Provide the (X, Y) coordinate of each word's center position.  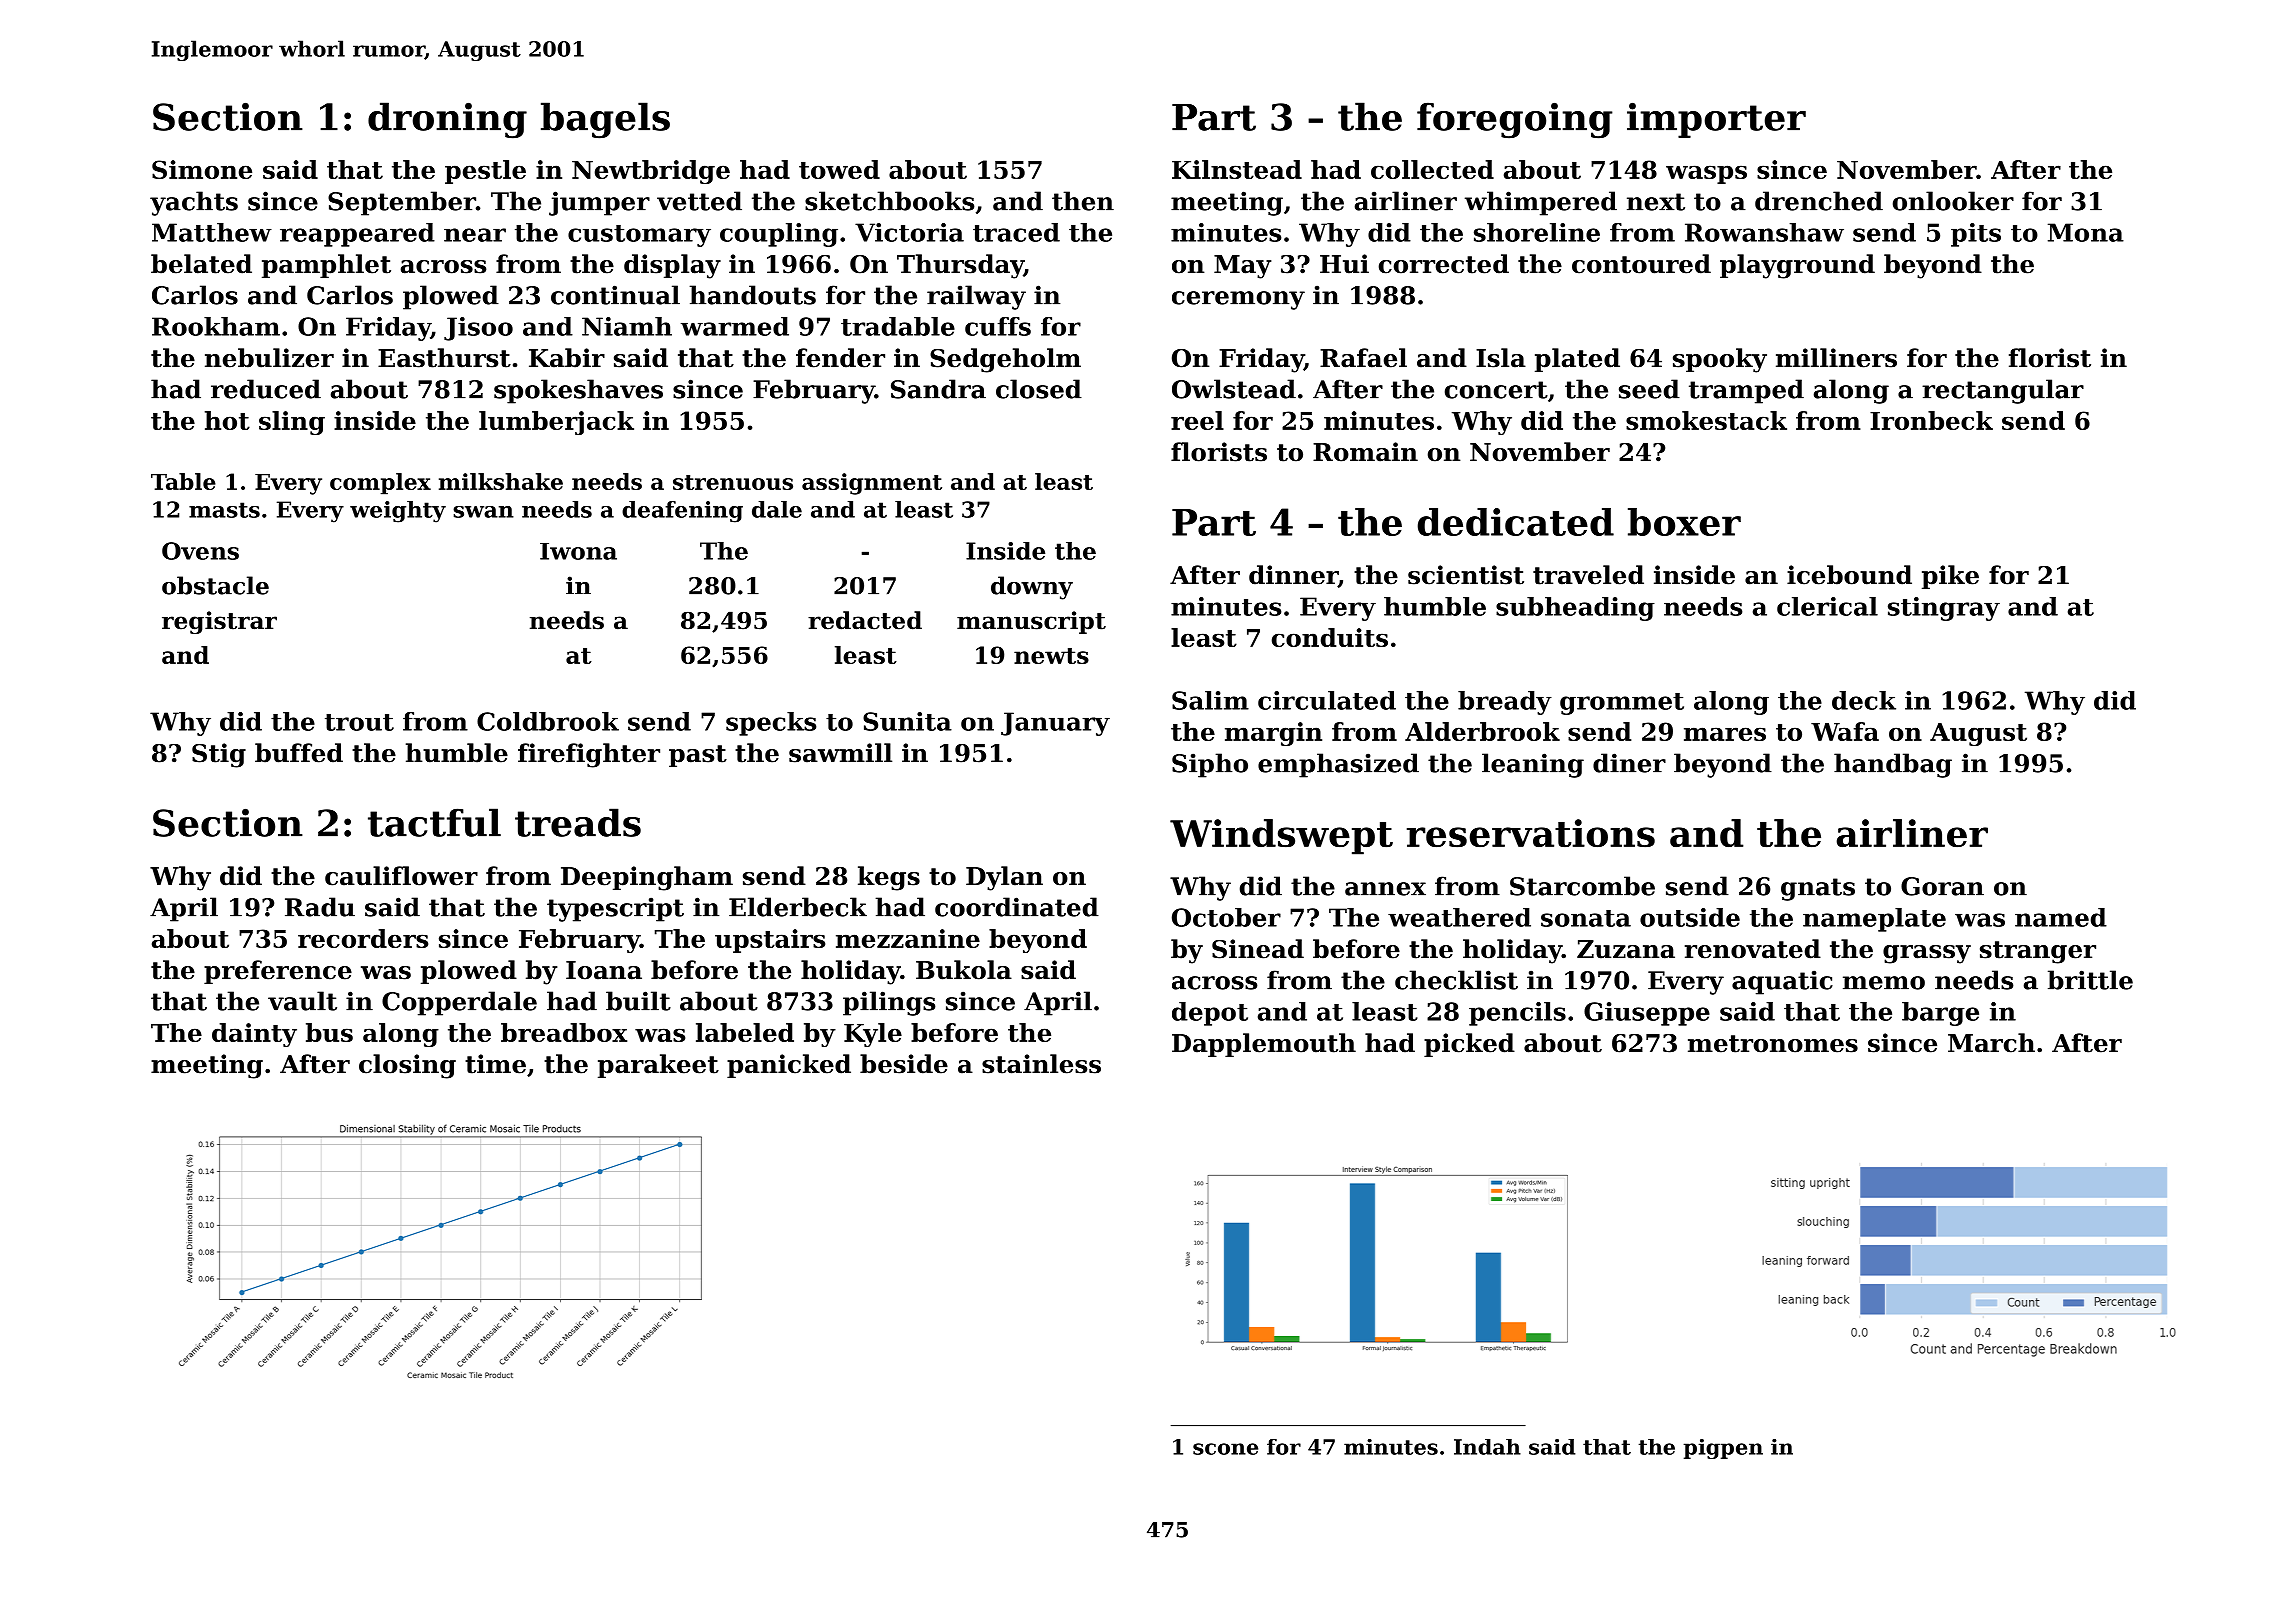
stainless (1041, 1064)
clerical (1827, 606)
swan (483, 512)
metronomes (1773, 1044)
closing (407, 1066)
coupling (779, 235)
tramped (1746, 391)
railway (976, 297)
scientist (1466, 575)
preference (278, 972)
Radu (320, 907)
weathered (1459, 917)
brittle (2090, 980)
